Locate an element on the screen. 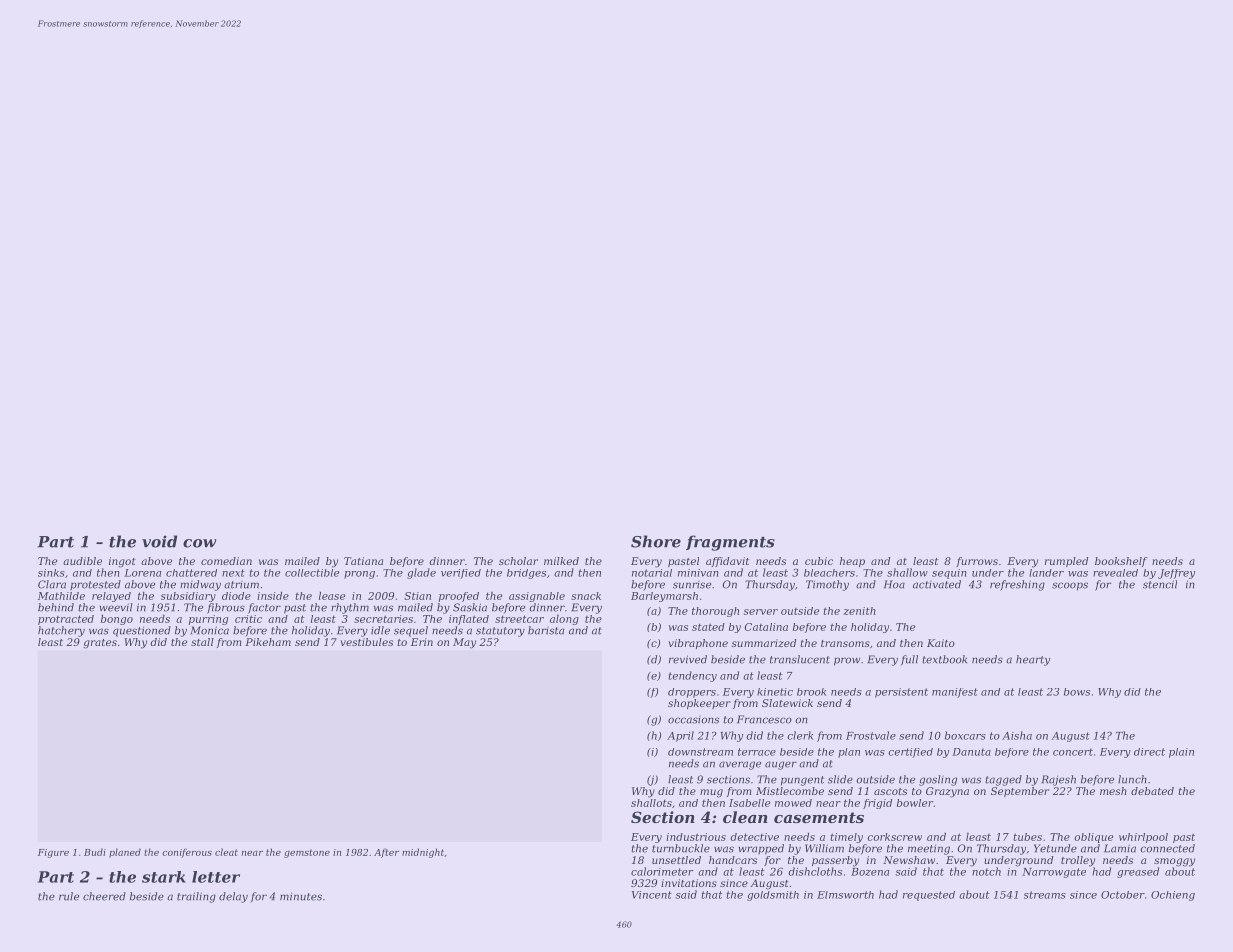 This screenshot has width=1233, height=952. cow is located at coordinates (199, 543).
